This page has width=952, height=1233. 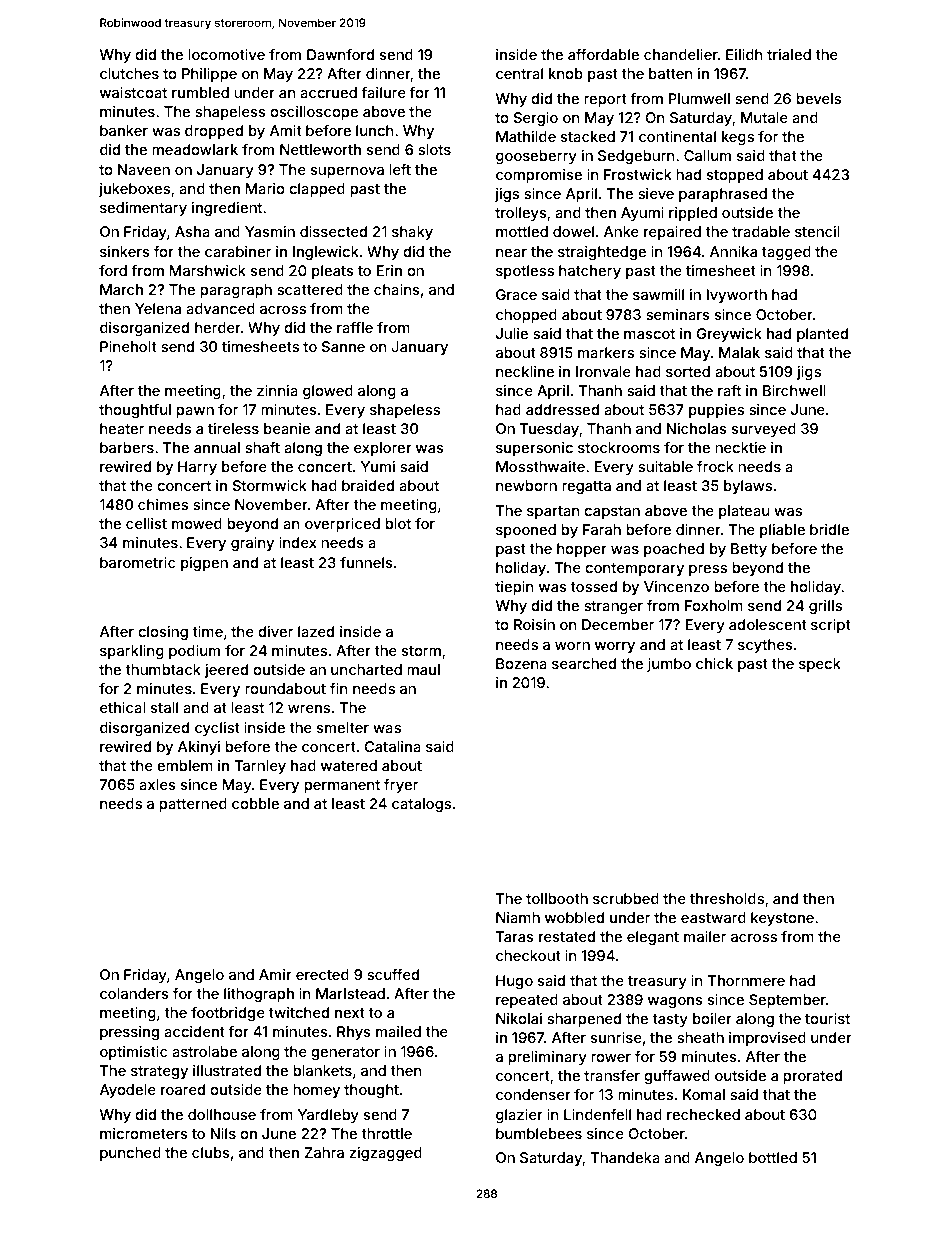 I want to click on stopped, so click(x=735, y=176).
